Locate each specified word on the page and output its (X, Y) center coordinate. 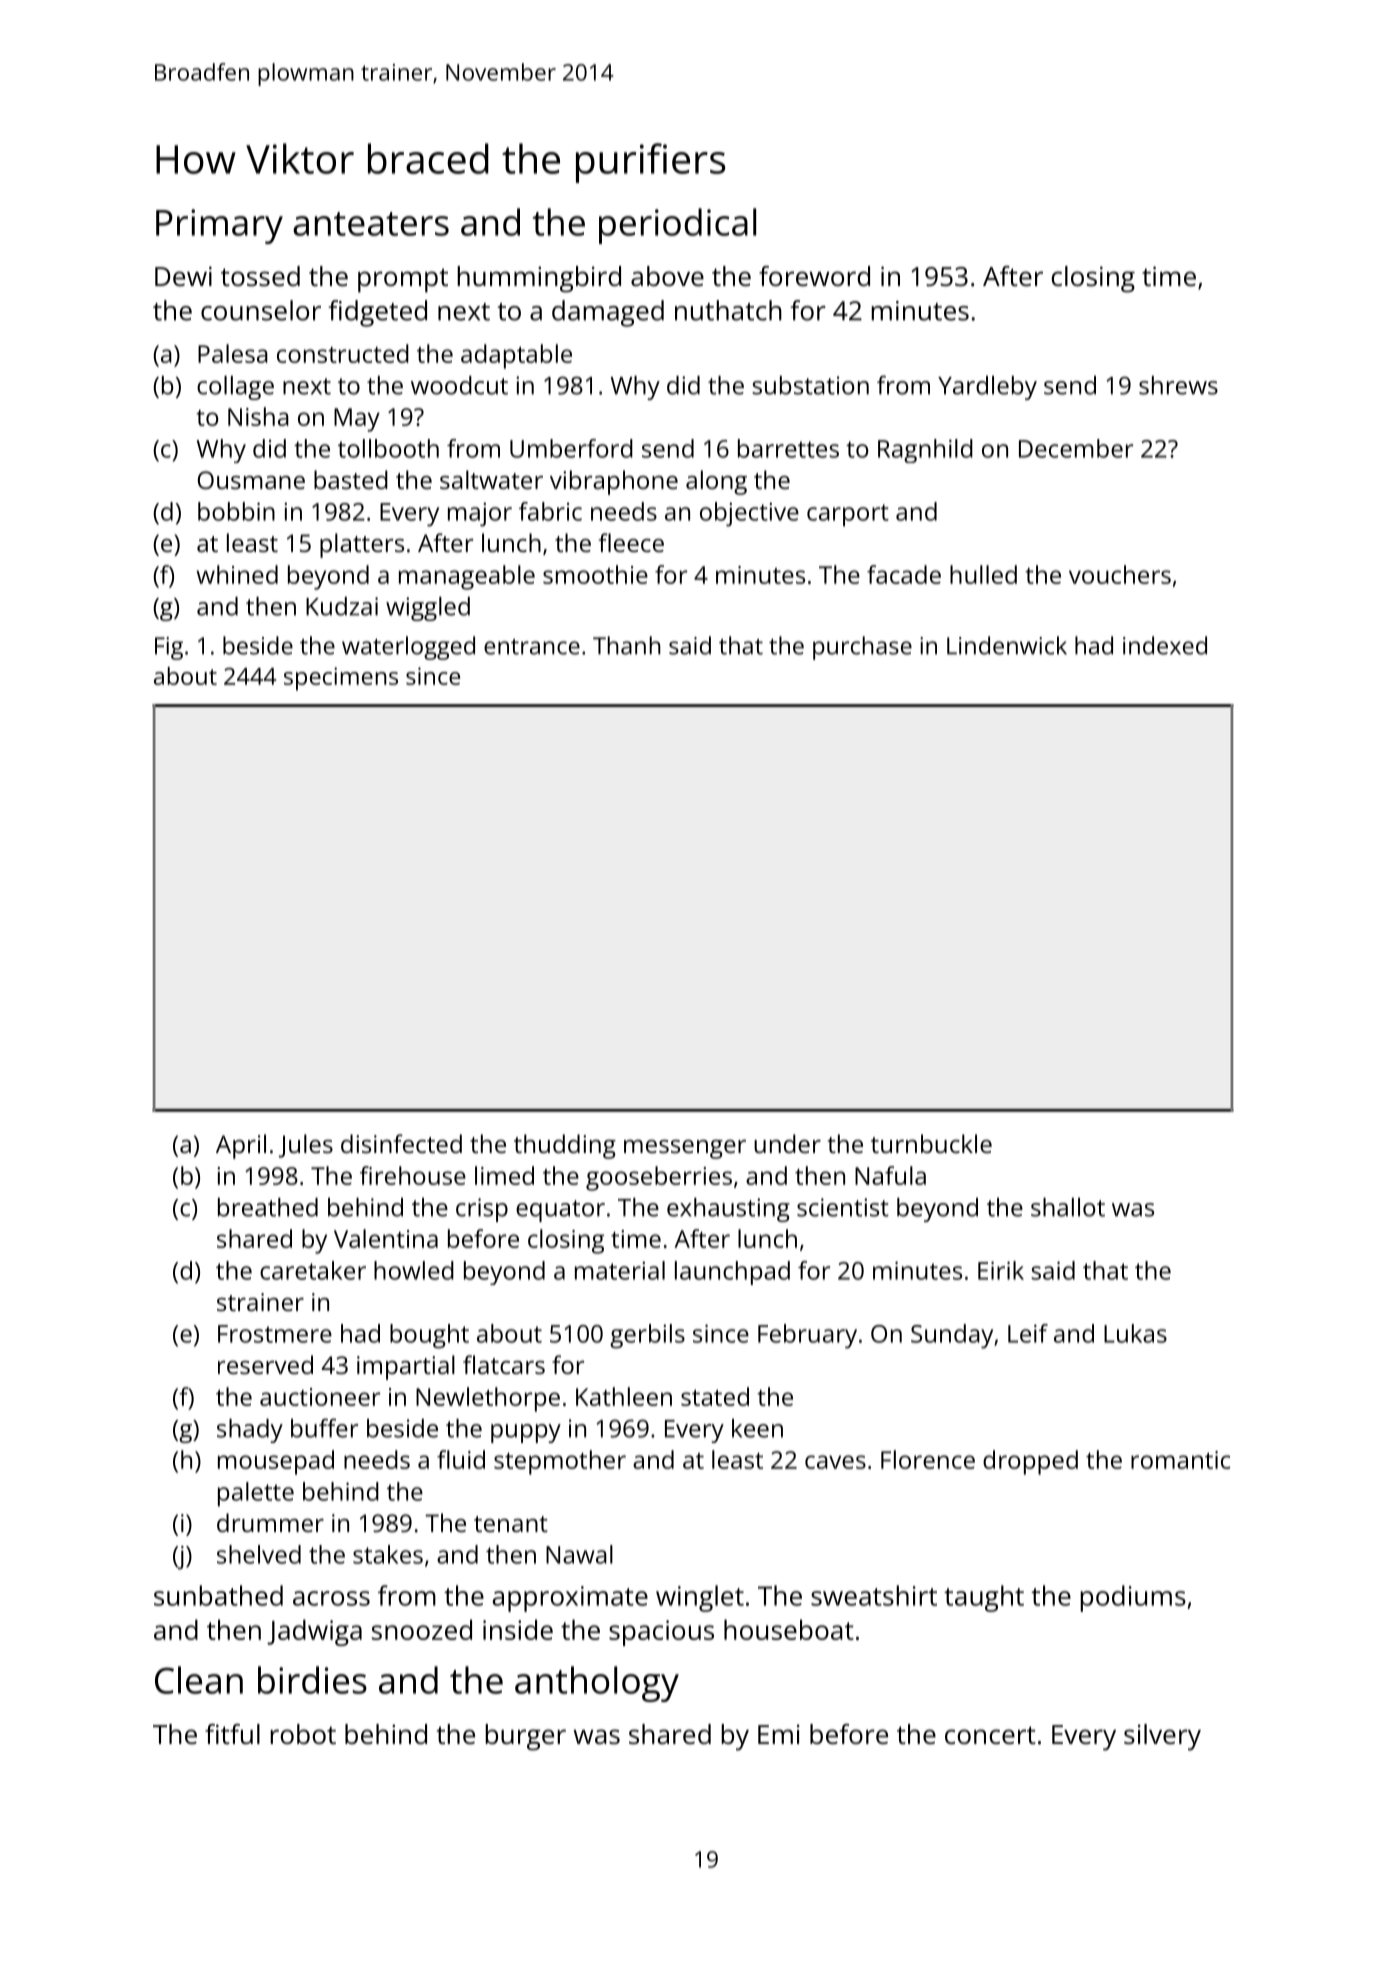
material (620, 1270)
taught (984, 1598)
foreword (814, 276)
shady (250, 1431)
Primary (219, 226)
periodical (677, 226)
